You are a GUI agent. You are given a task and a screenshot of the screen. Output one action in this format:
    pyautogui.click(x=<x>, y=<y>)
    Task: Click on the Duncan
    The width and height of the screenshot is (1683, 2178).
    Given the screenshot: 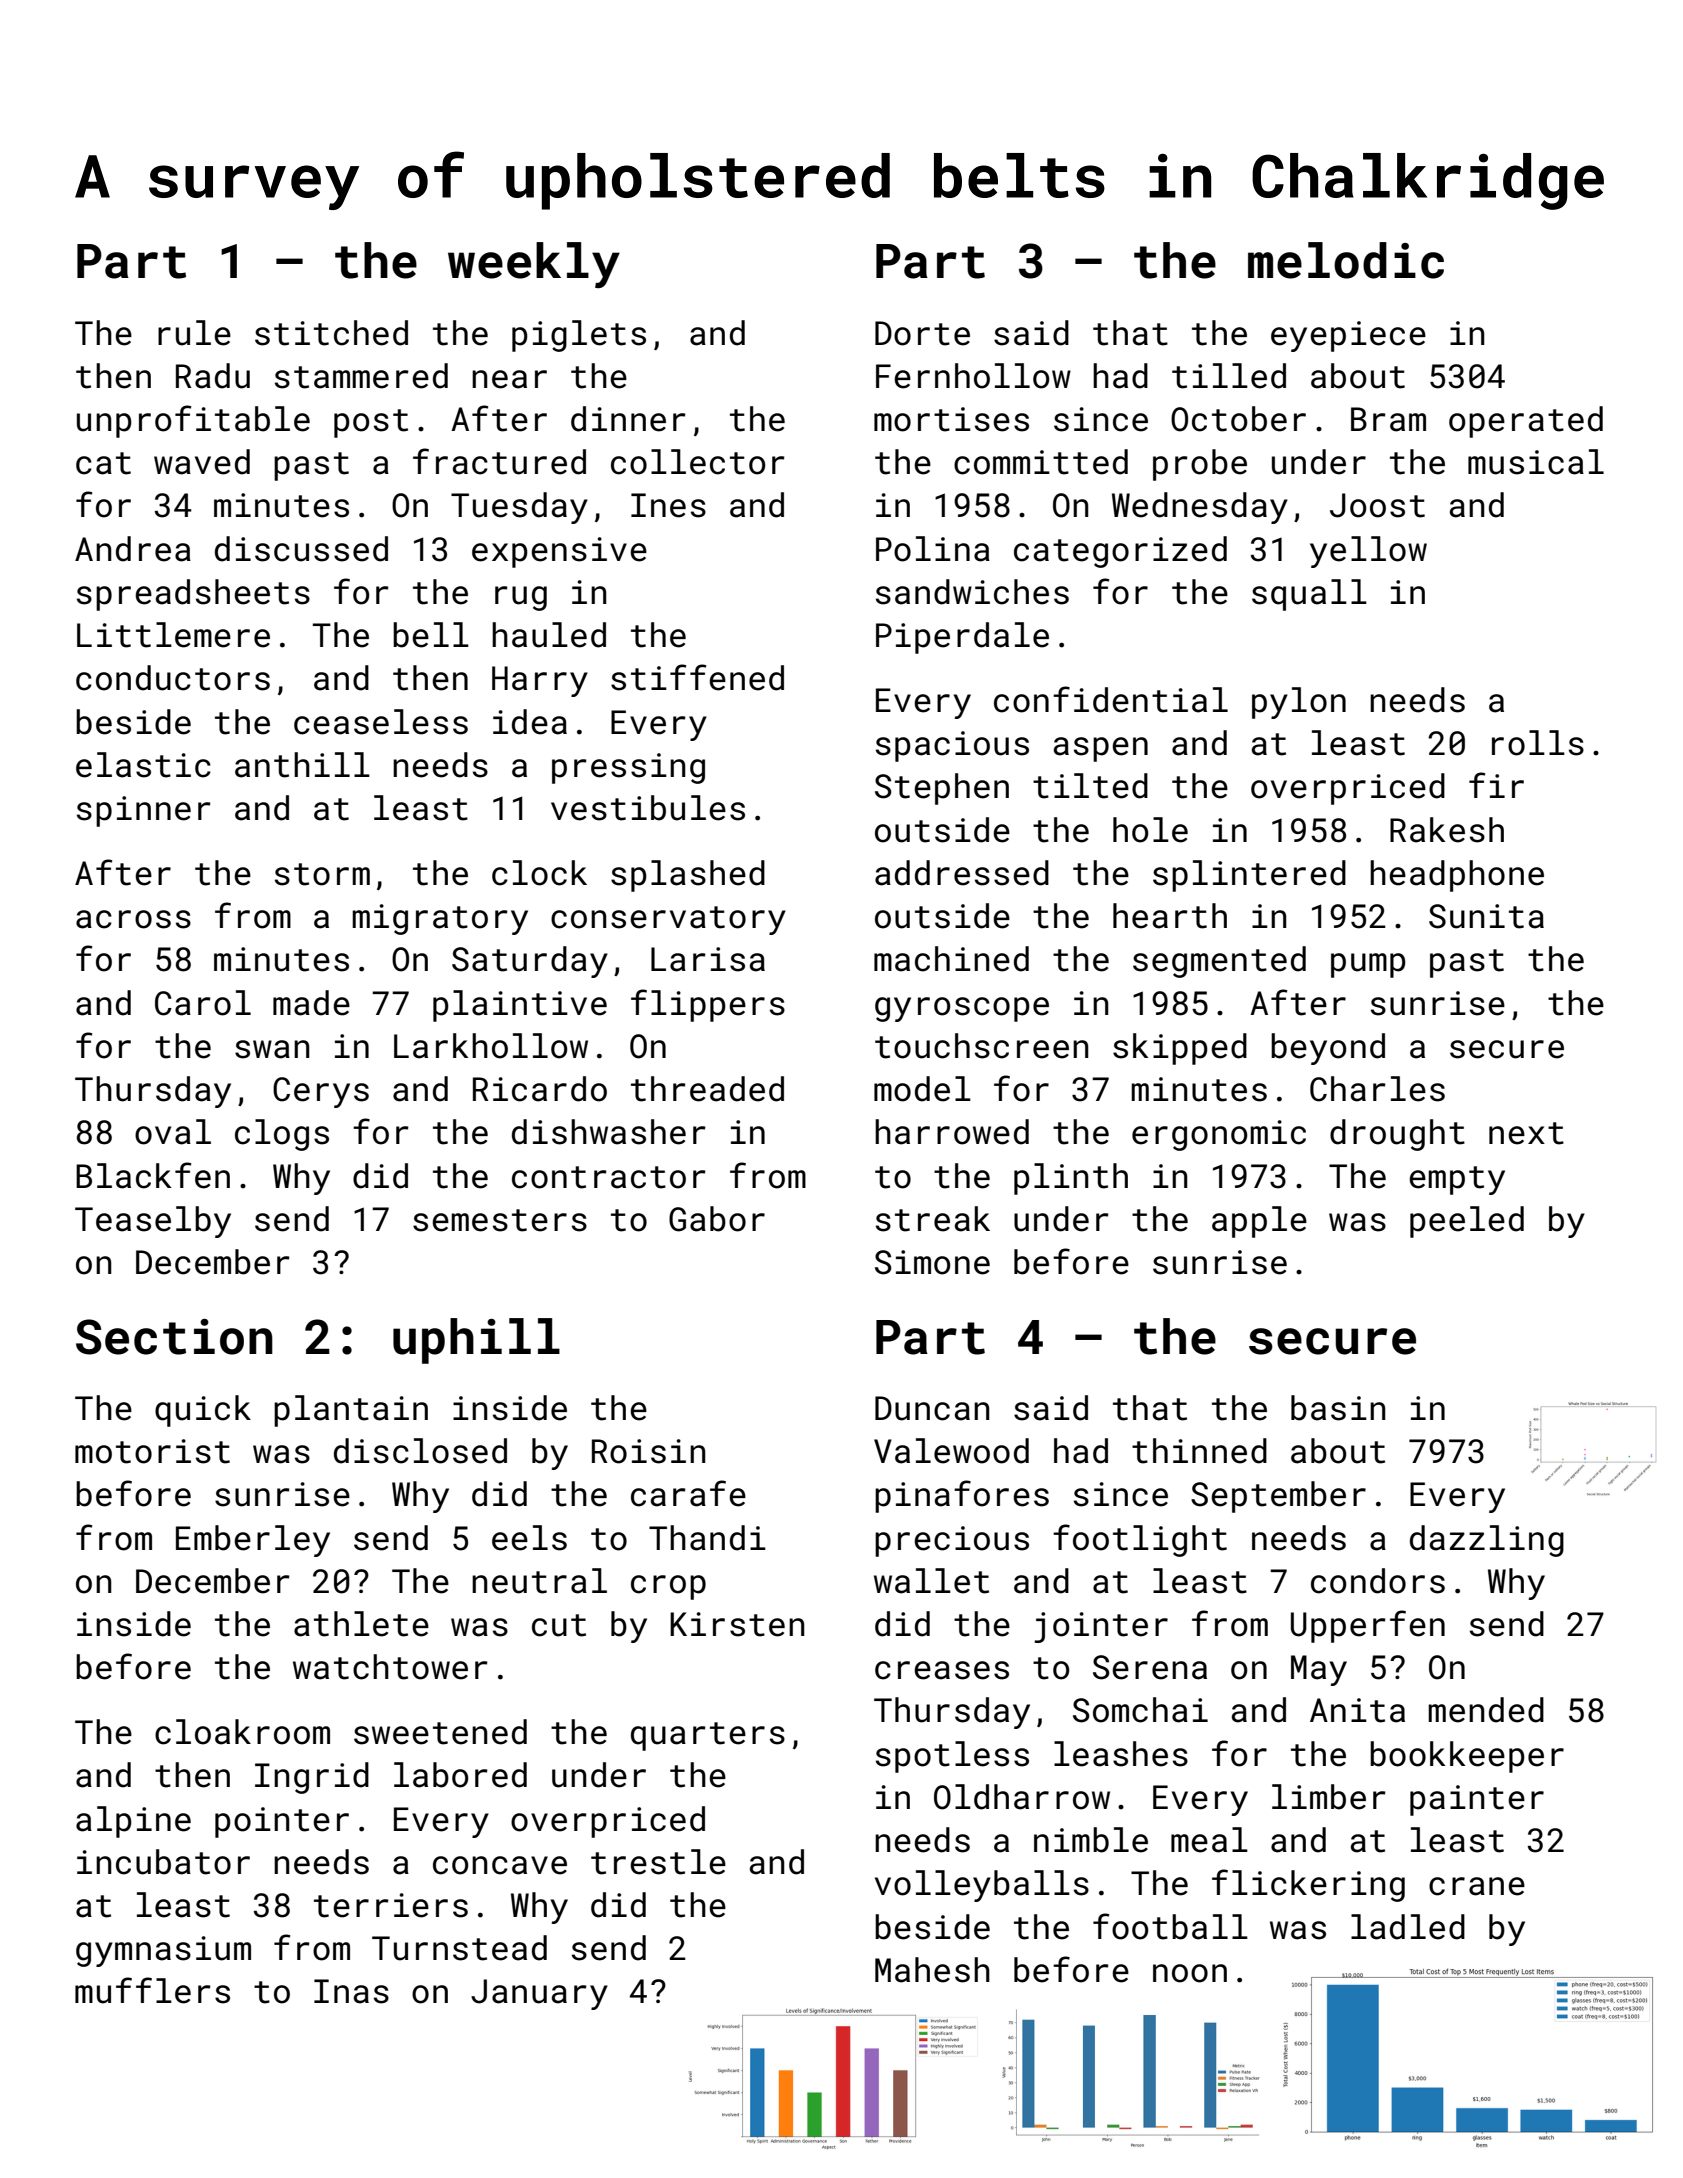 What is the action you would take?
    pyautogui.click(x=932, y=1408)
